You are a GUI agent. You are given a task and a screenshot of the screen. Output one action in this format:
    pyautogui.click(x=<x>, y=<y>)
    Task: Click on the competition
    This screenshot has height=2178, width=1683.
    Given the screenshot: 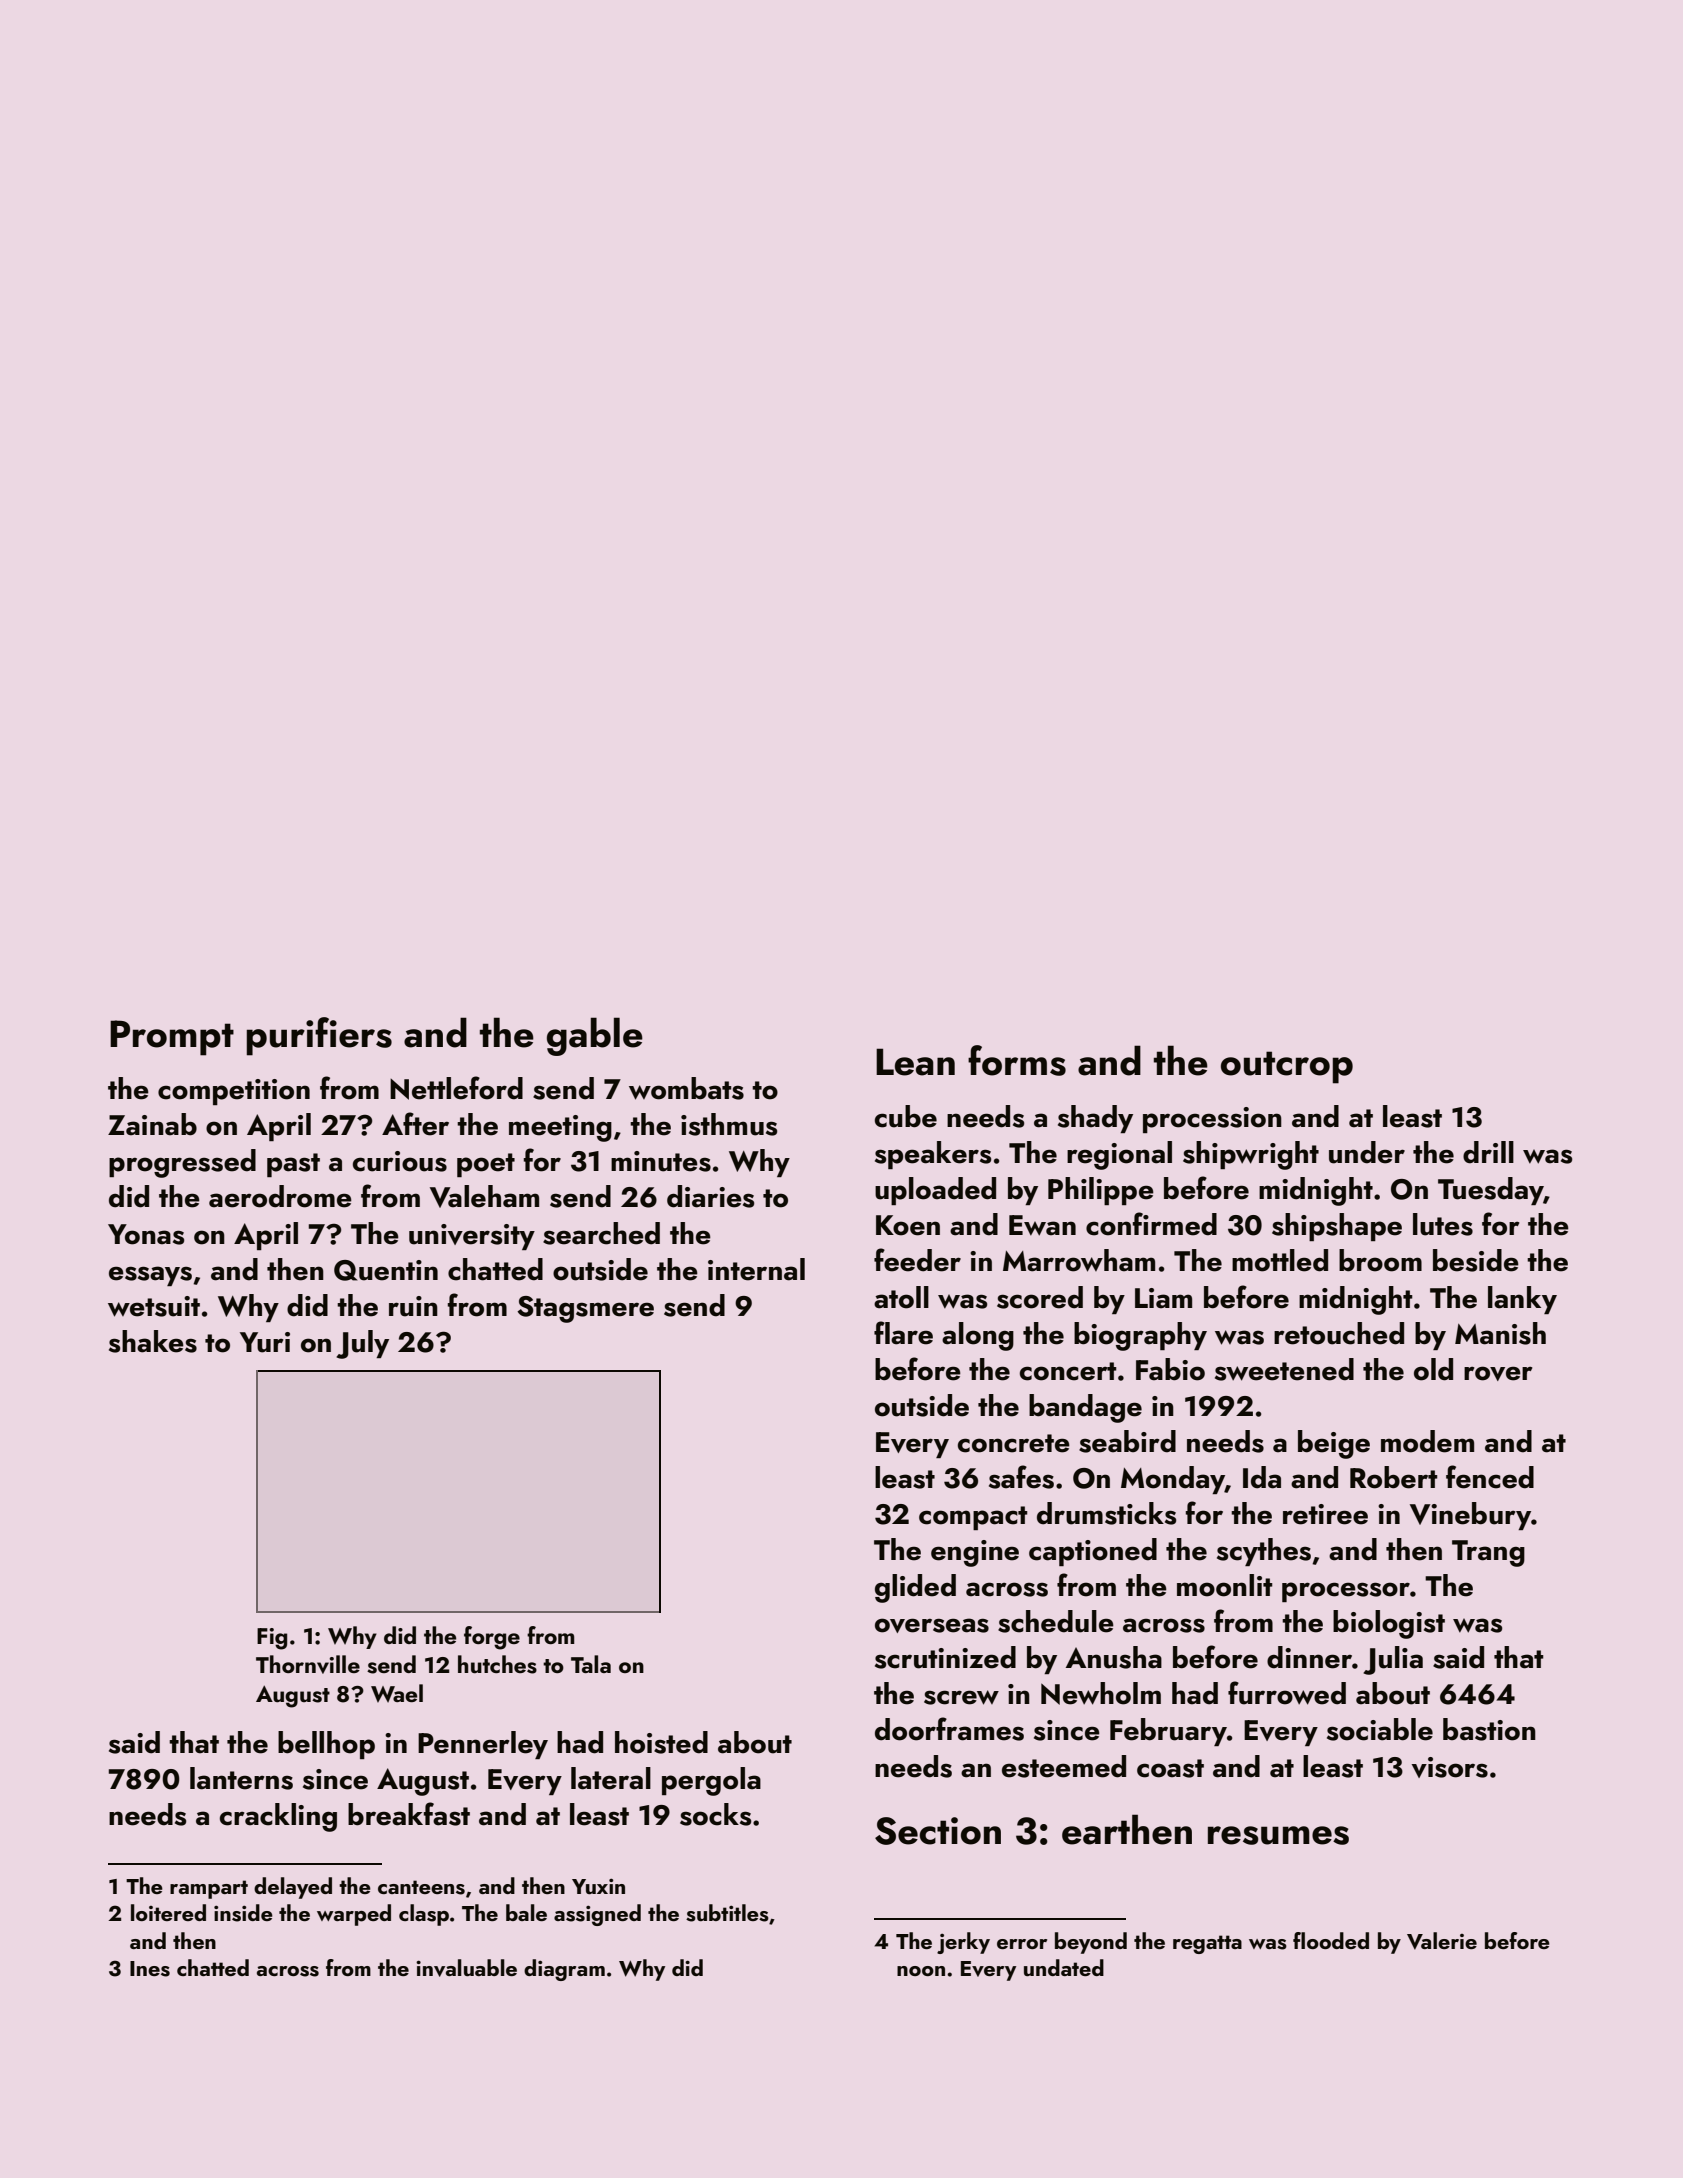 What is the action you would take?
    pyautogui.click(x=234, y=1092)
